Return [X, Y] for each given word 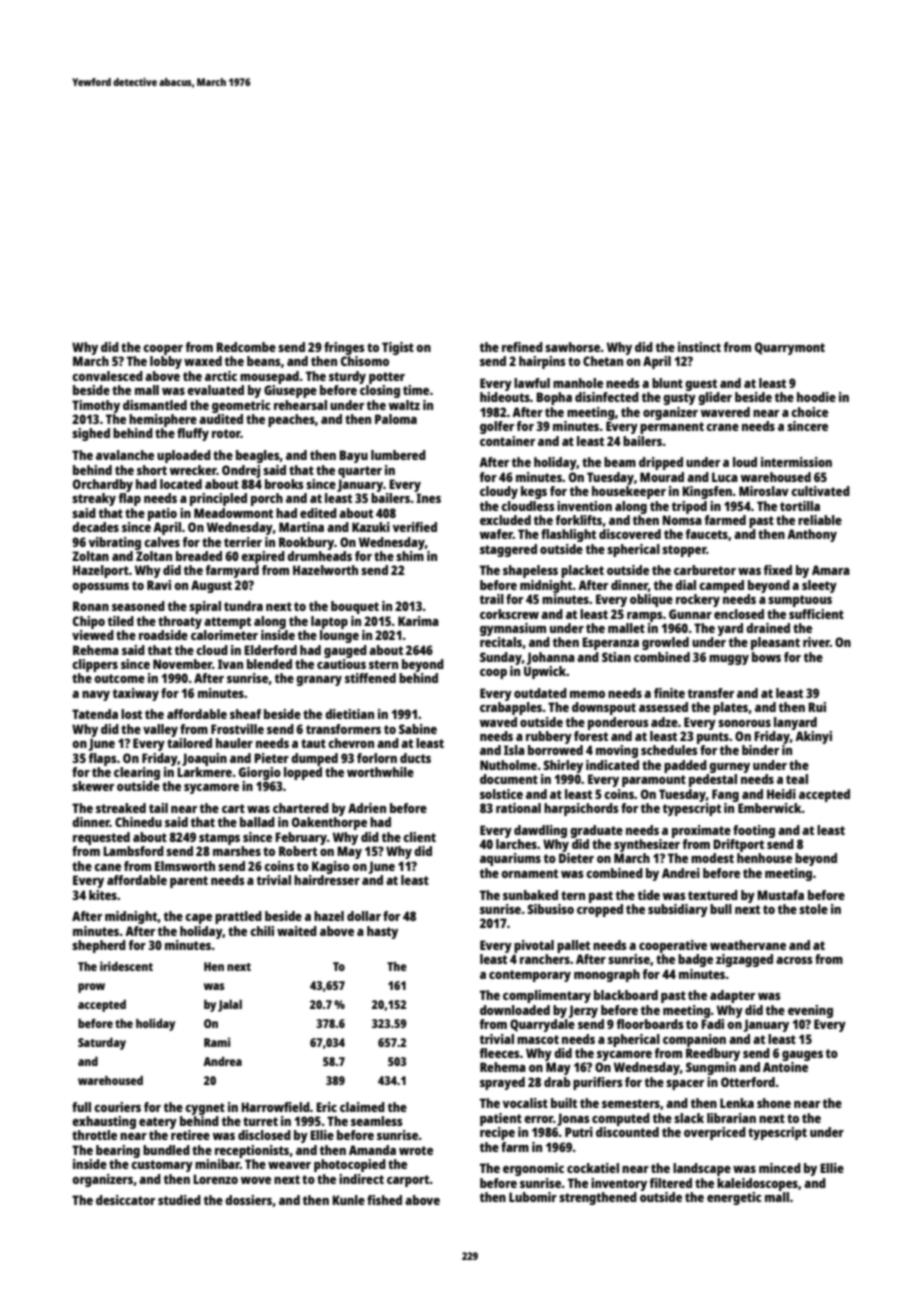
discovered [630, 534]
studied [179, 1200]
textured [713, 895]
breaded [199, 556]
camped [721, 586]
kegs [534, 492]
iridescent [126, 966]
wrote [416, 1150]
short [152, 470]
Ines [428, 498]
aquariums [510, 859]
